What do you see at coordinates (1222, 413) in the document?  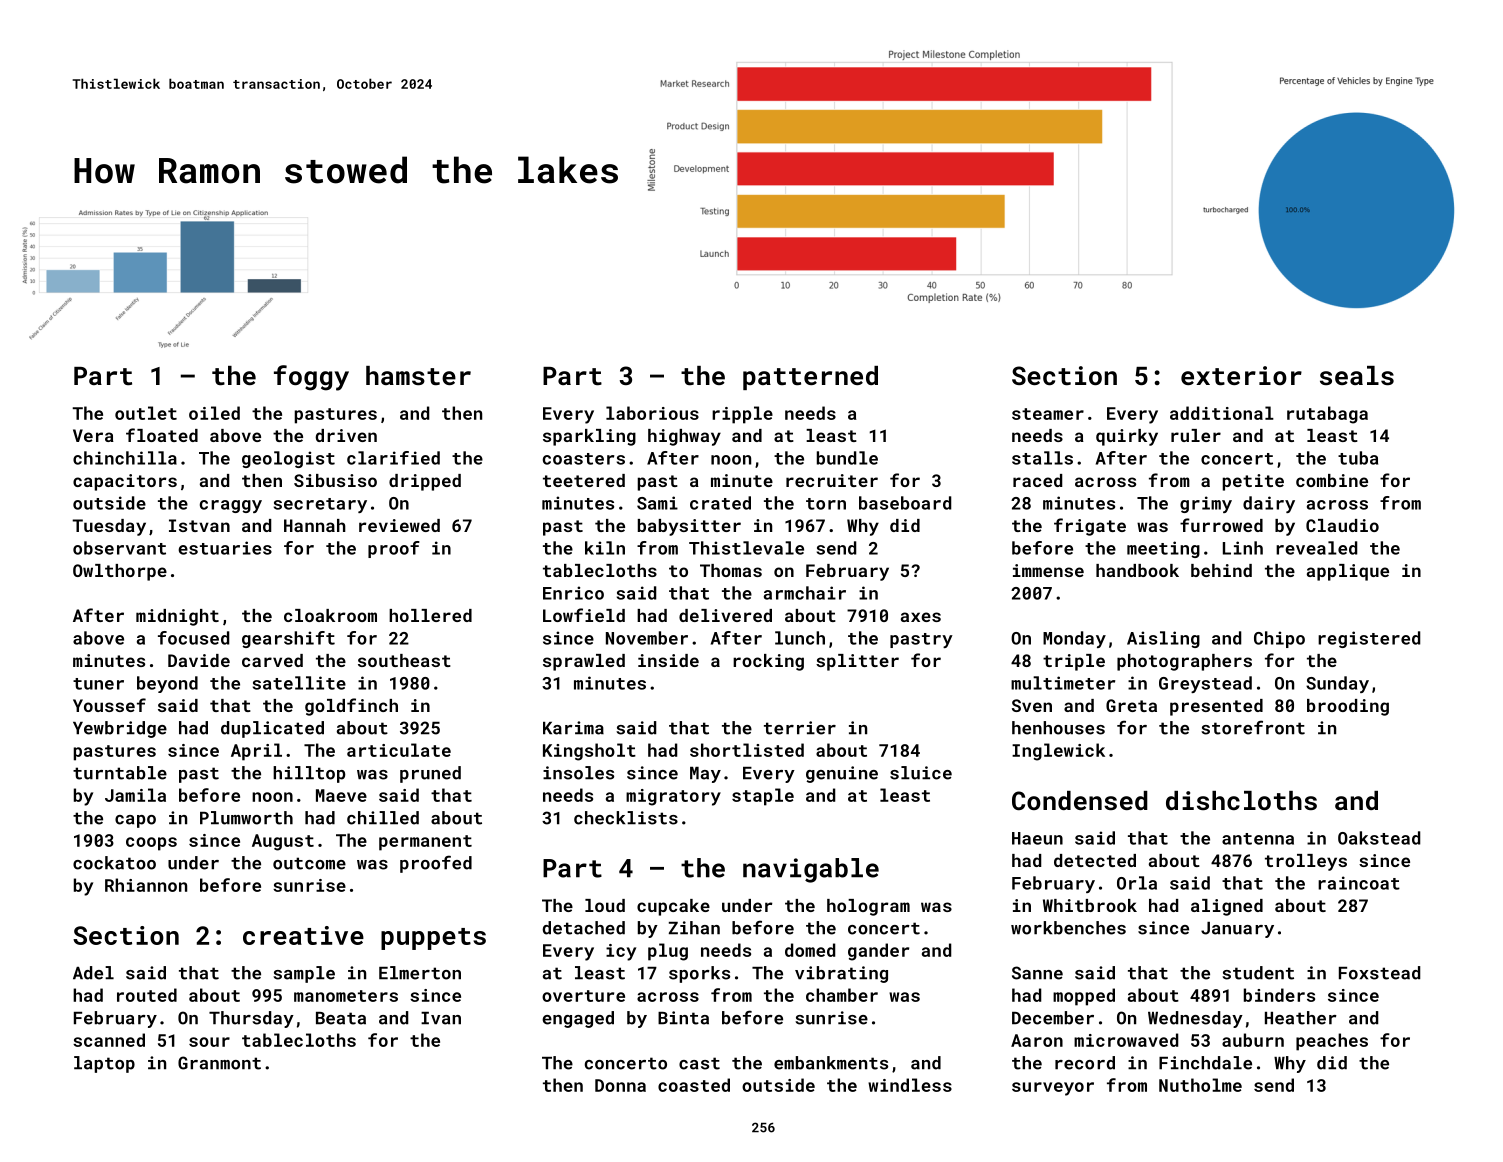 I see `additional` at bounding box center [1222, 413].
